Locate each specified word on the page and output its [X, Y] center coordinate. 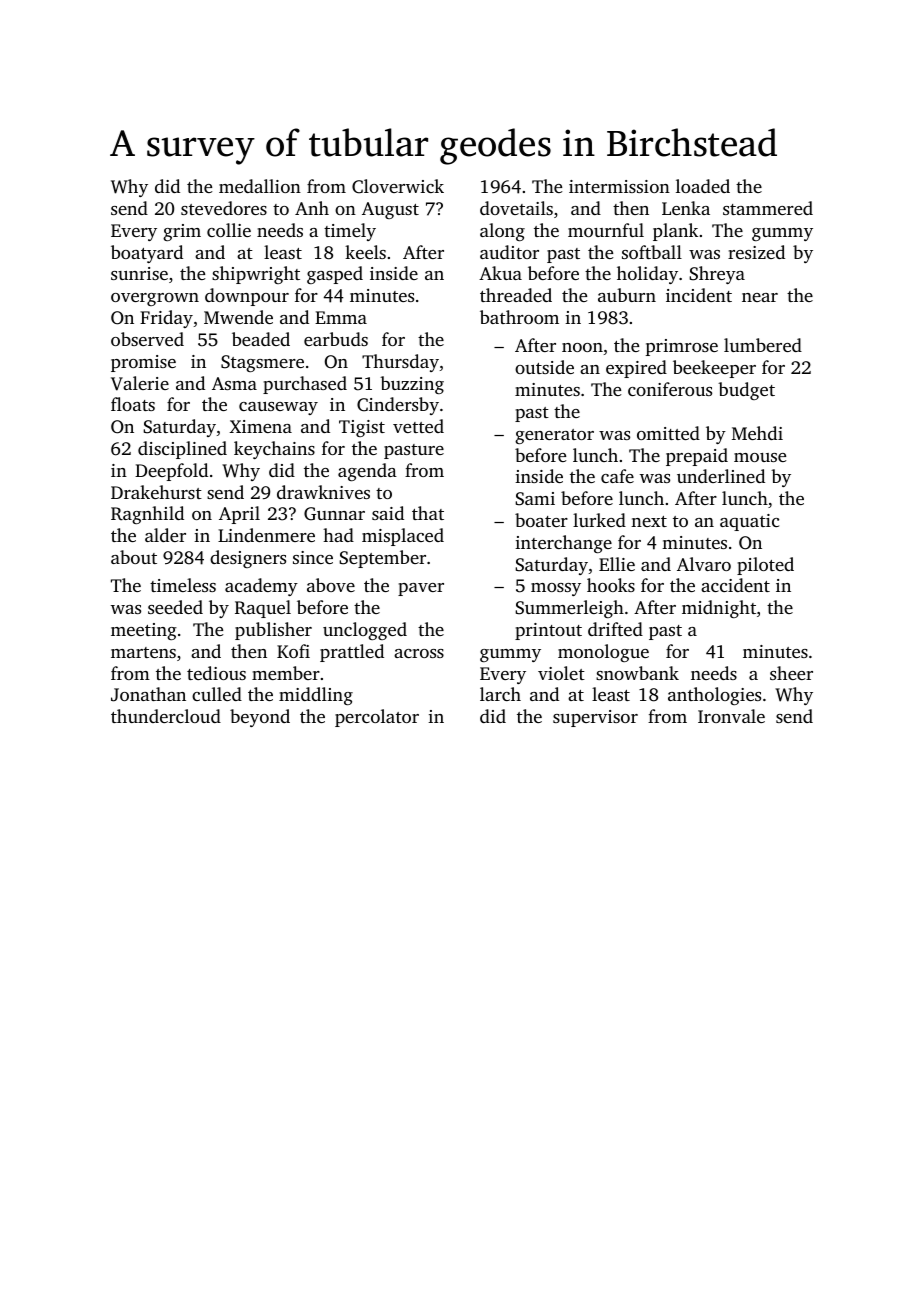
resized [756, 252]
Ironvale [731, 716]
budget [746, 391]
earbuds [336, 339]
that [428, 513]
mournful [606, 230]
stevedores [224, 208]
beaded [261, 339]
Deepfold [171, 472]
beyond [260, 718]
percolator [377, 718]
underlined [721, 476]
